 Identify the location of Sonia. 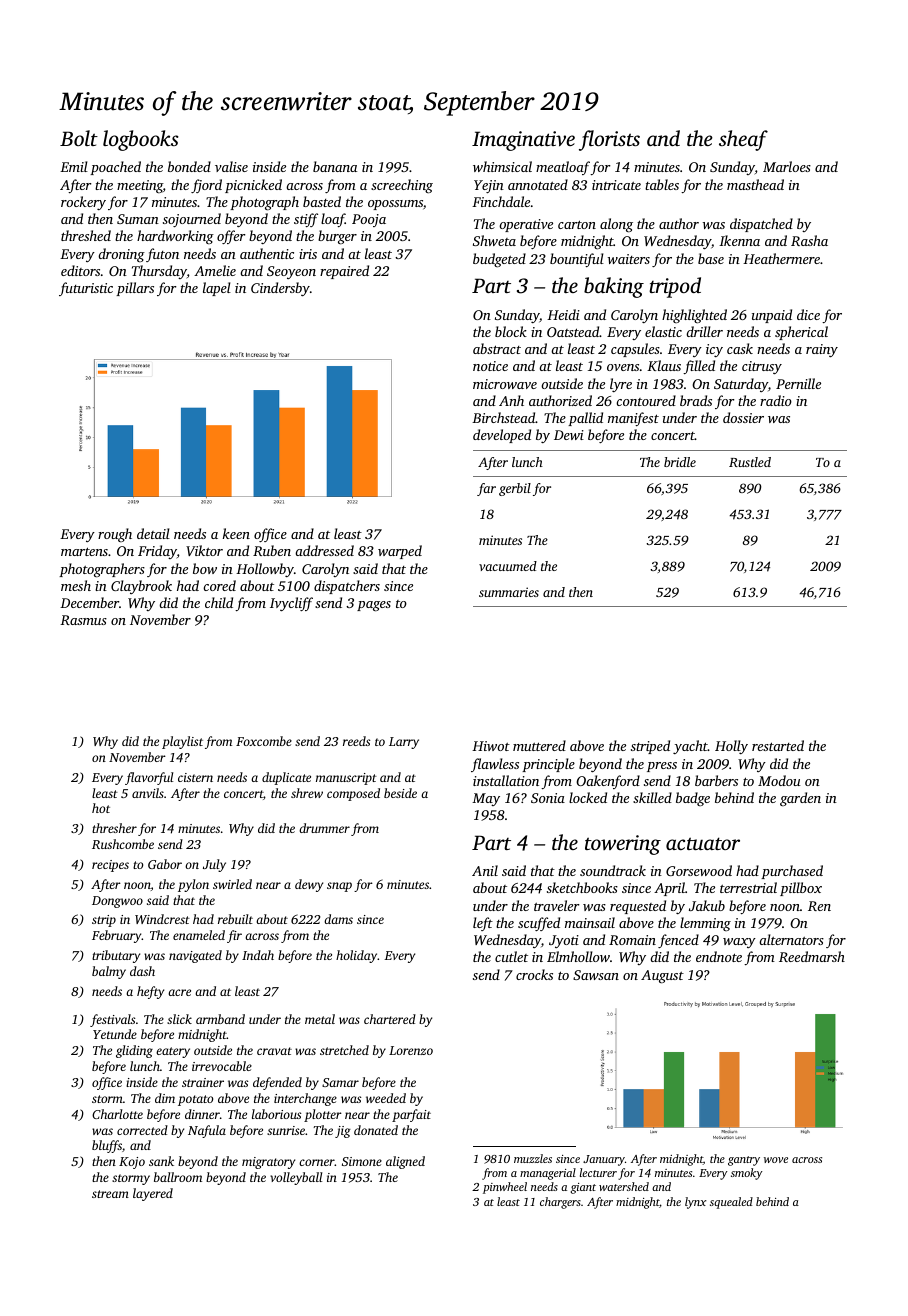
(548, 798).
